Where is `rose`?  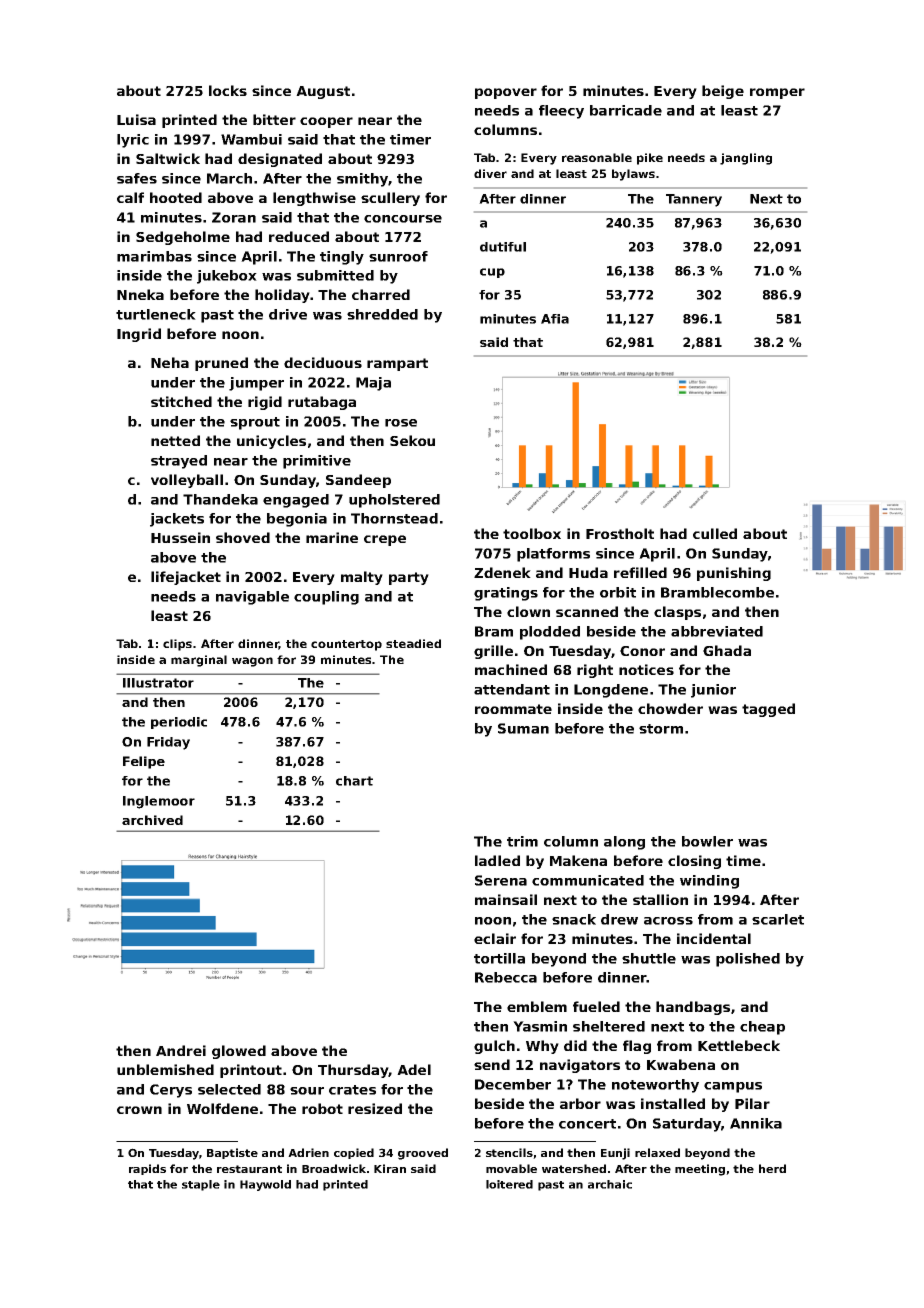
rose is located at coordinates (401, 423).
